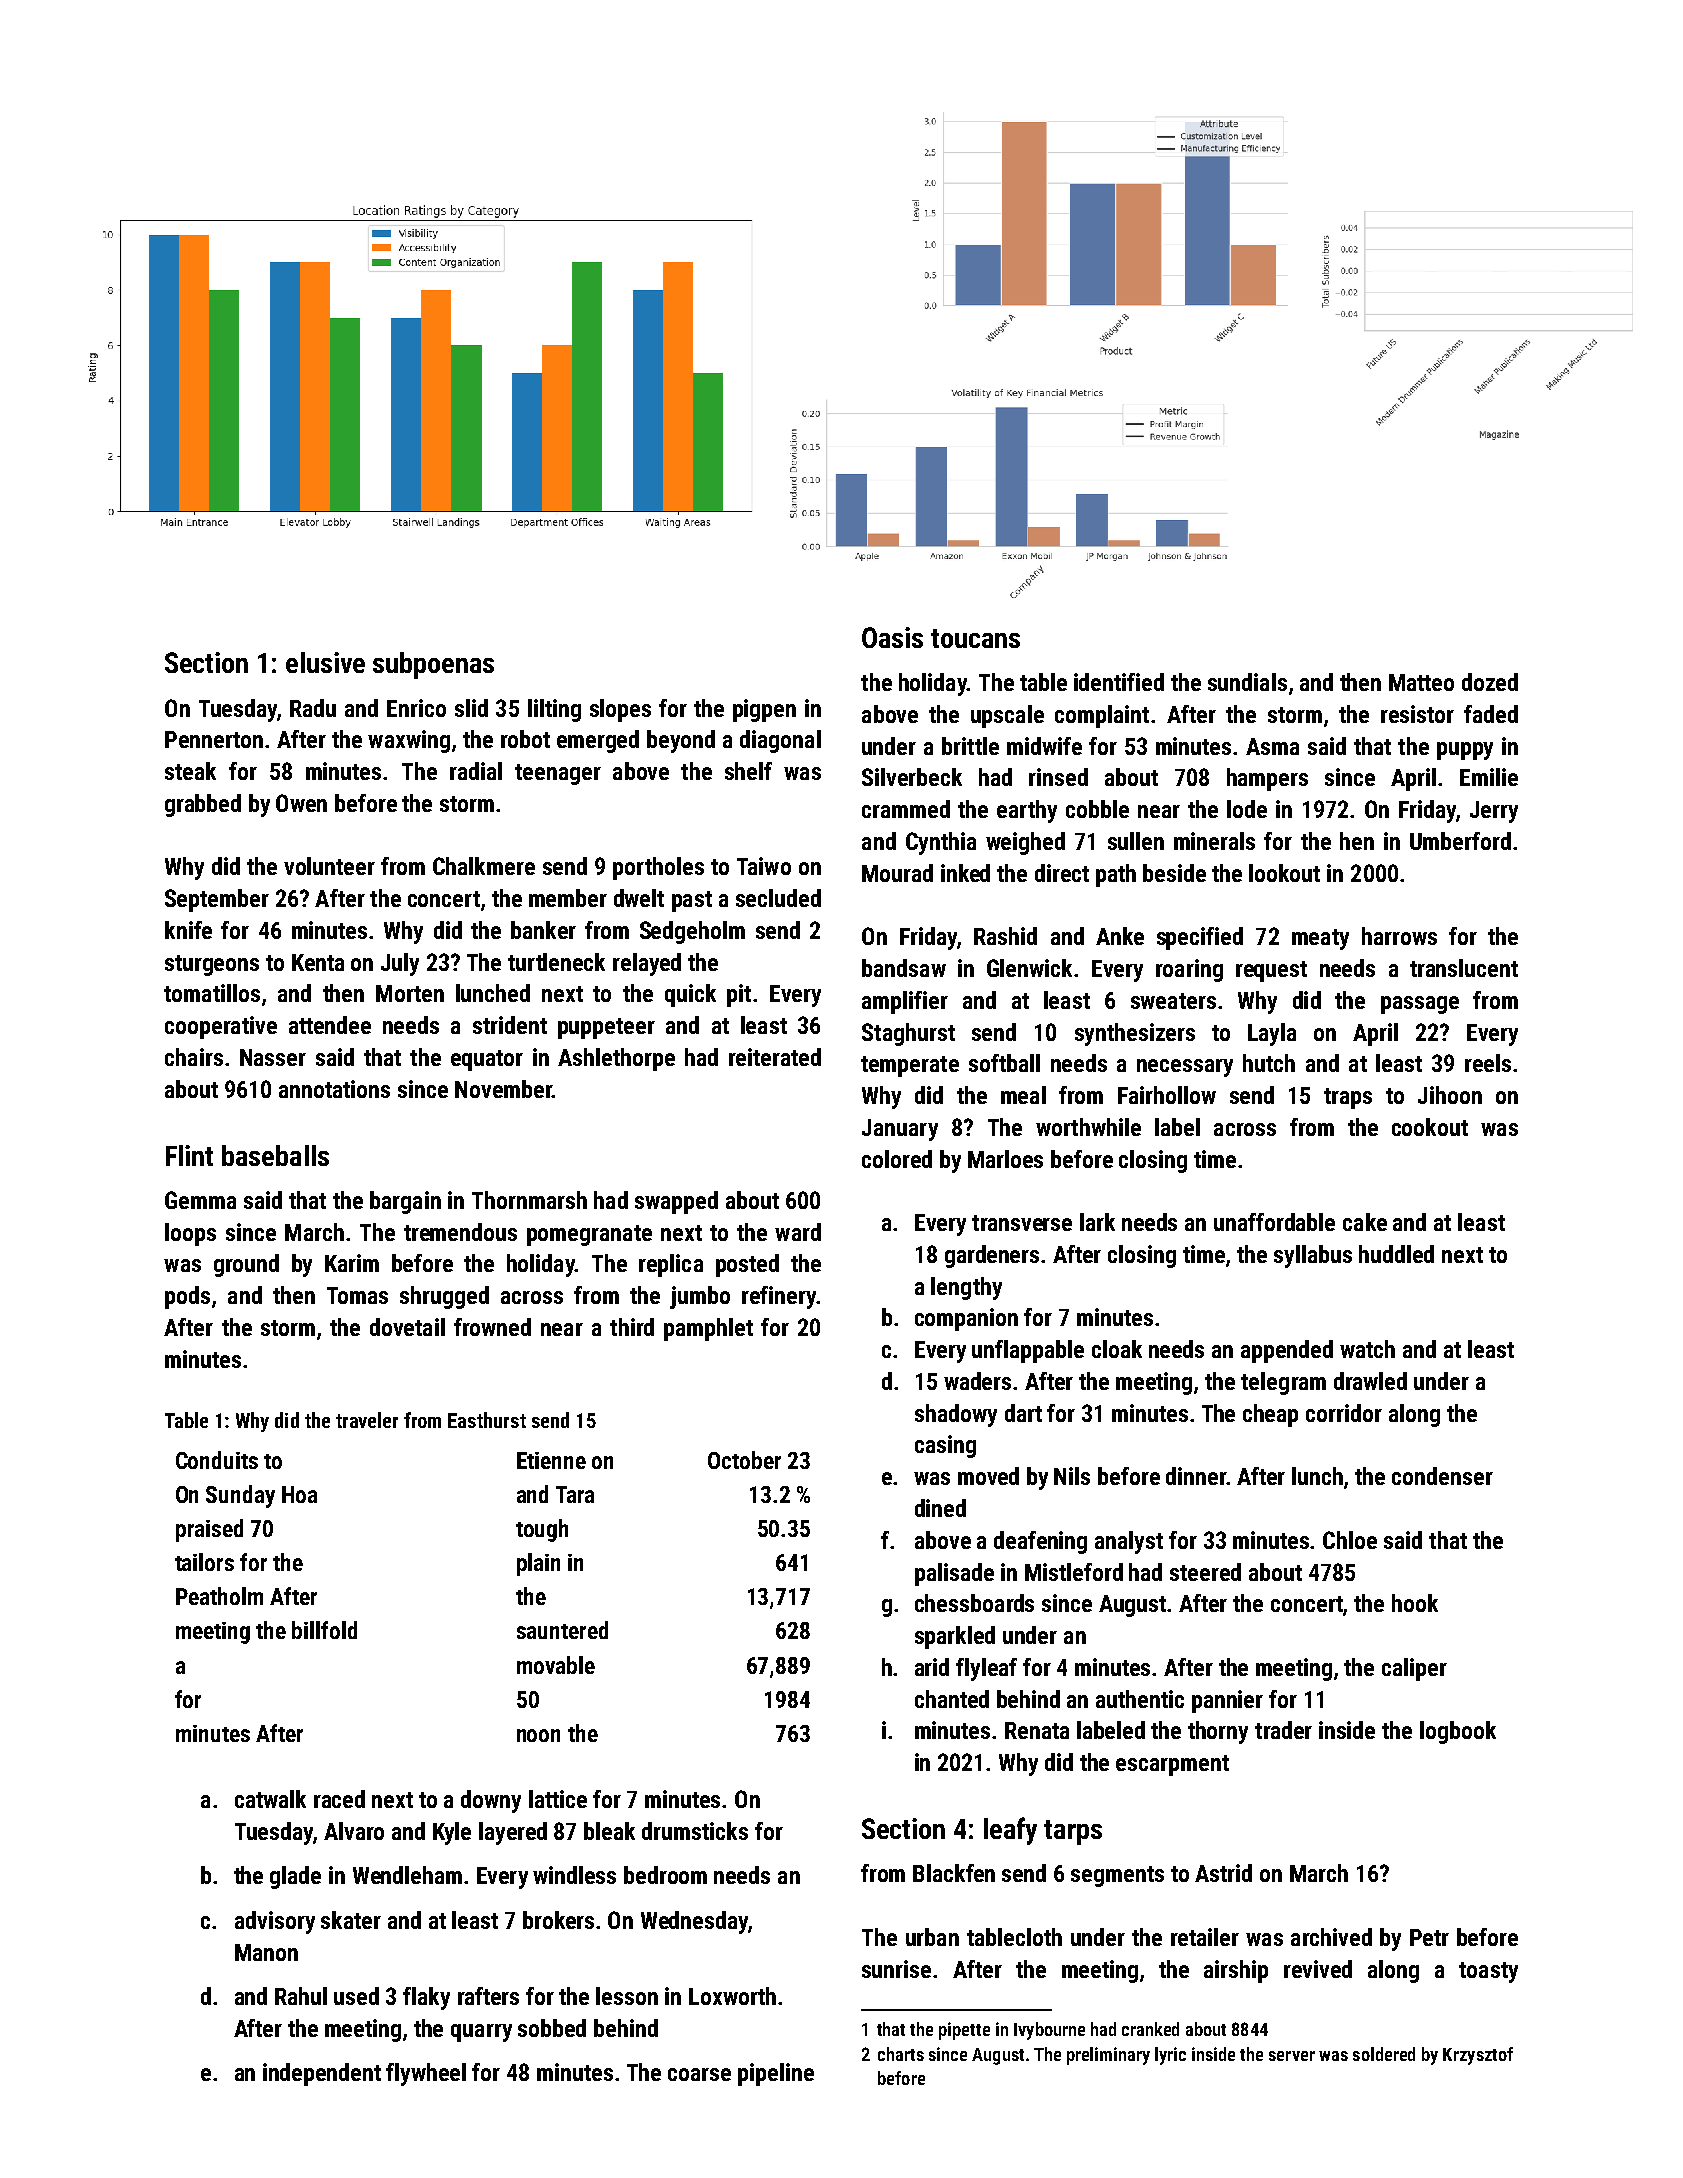 Image resolution: width=1683 pixels, height=2178 pixels. Describe the element at coordinates (356, 1996) in the page. I see `used` at that location.
